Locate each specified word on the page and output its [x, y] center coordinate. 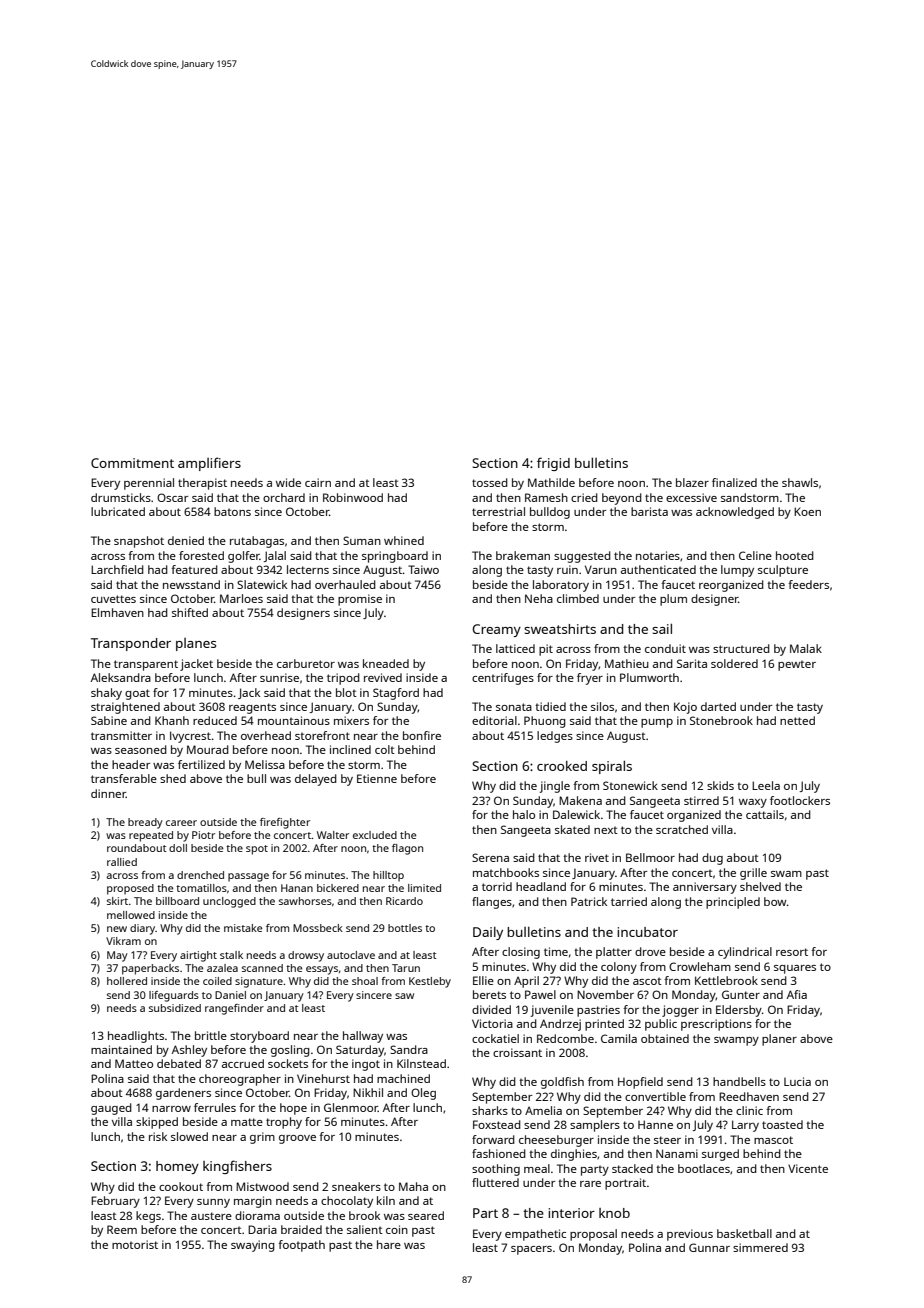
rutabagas [257, 542]
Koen [807, 511]
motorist [135, 1244]
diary [143, 929]
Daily [488, 933]
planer [779, 1040]
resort [792, 952]
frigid [553, 464]
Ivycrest [190, 737]
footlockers [800, 800]
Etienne [377, 778]
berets [489, 994]
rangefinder [234, 1009]
